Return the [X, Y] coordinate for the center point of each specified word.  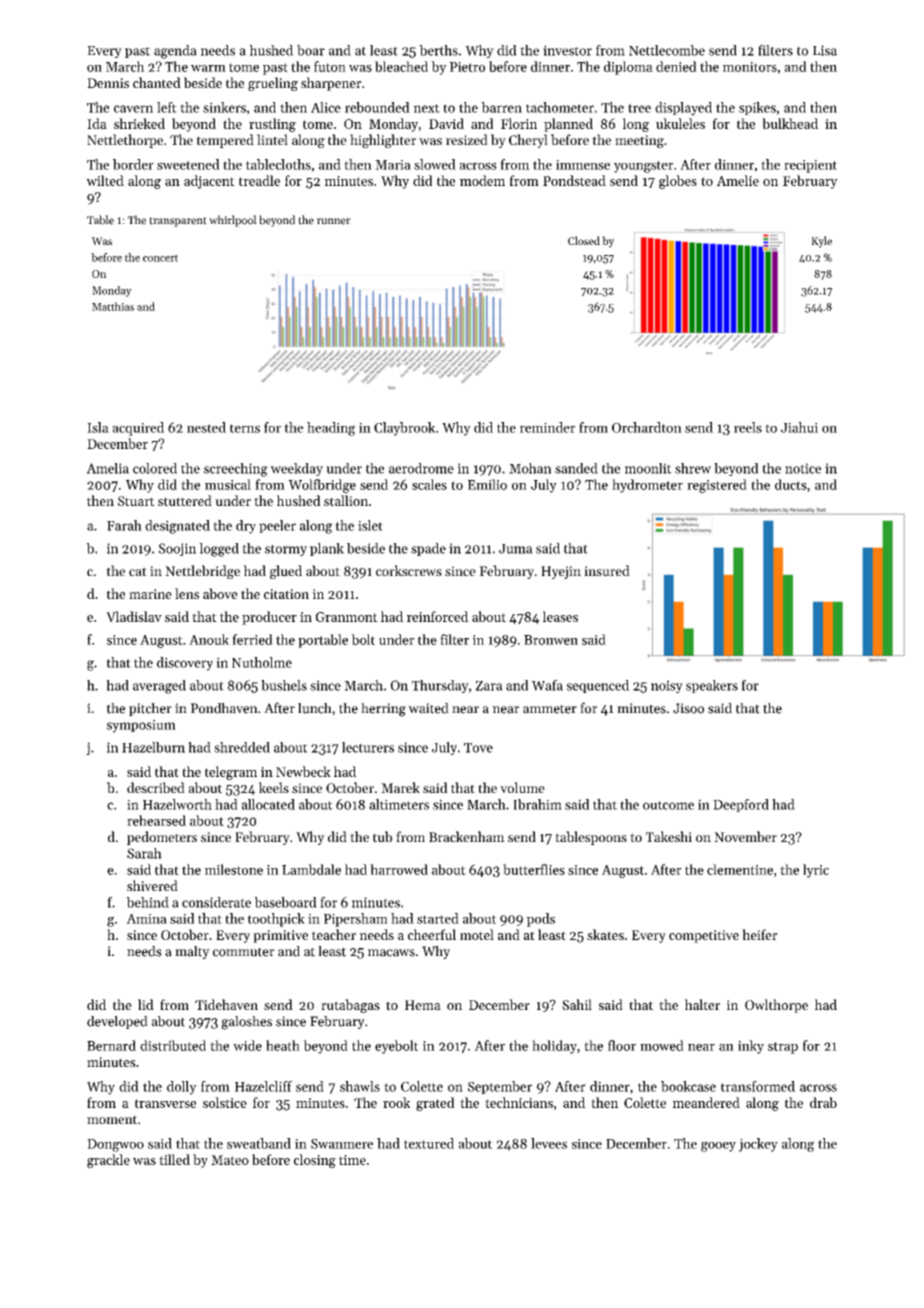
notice [803, 468]
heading [331, 429]
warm [208, 68]
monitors [750, 67]
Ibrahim [537, 804]
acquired [138, 429]
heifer [760, 934]
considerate [216, 902]
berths [438, 50]
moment [112, 1119]
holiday [554, 1047]
